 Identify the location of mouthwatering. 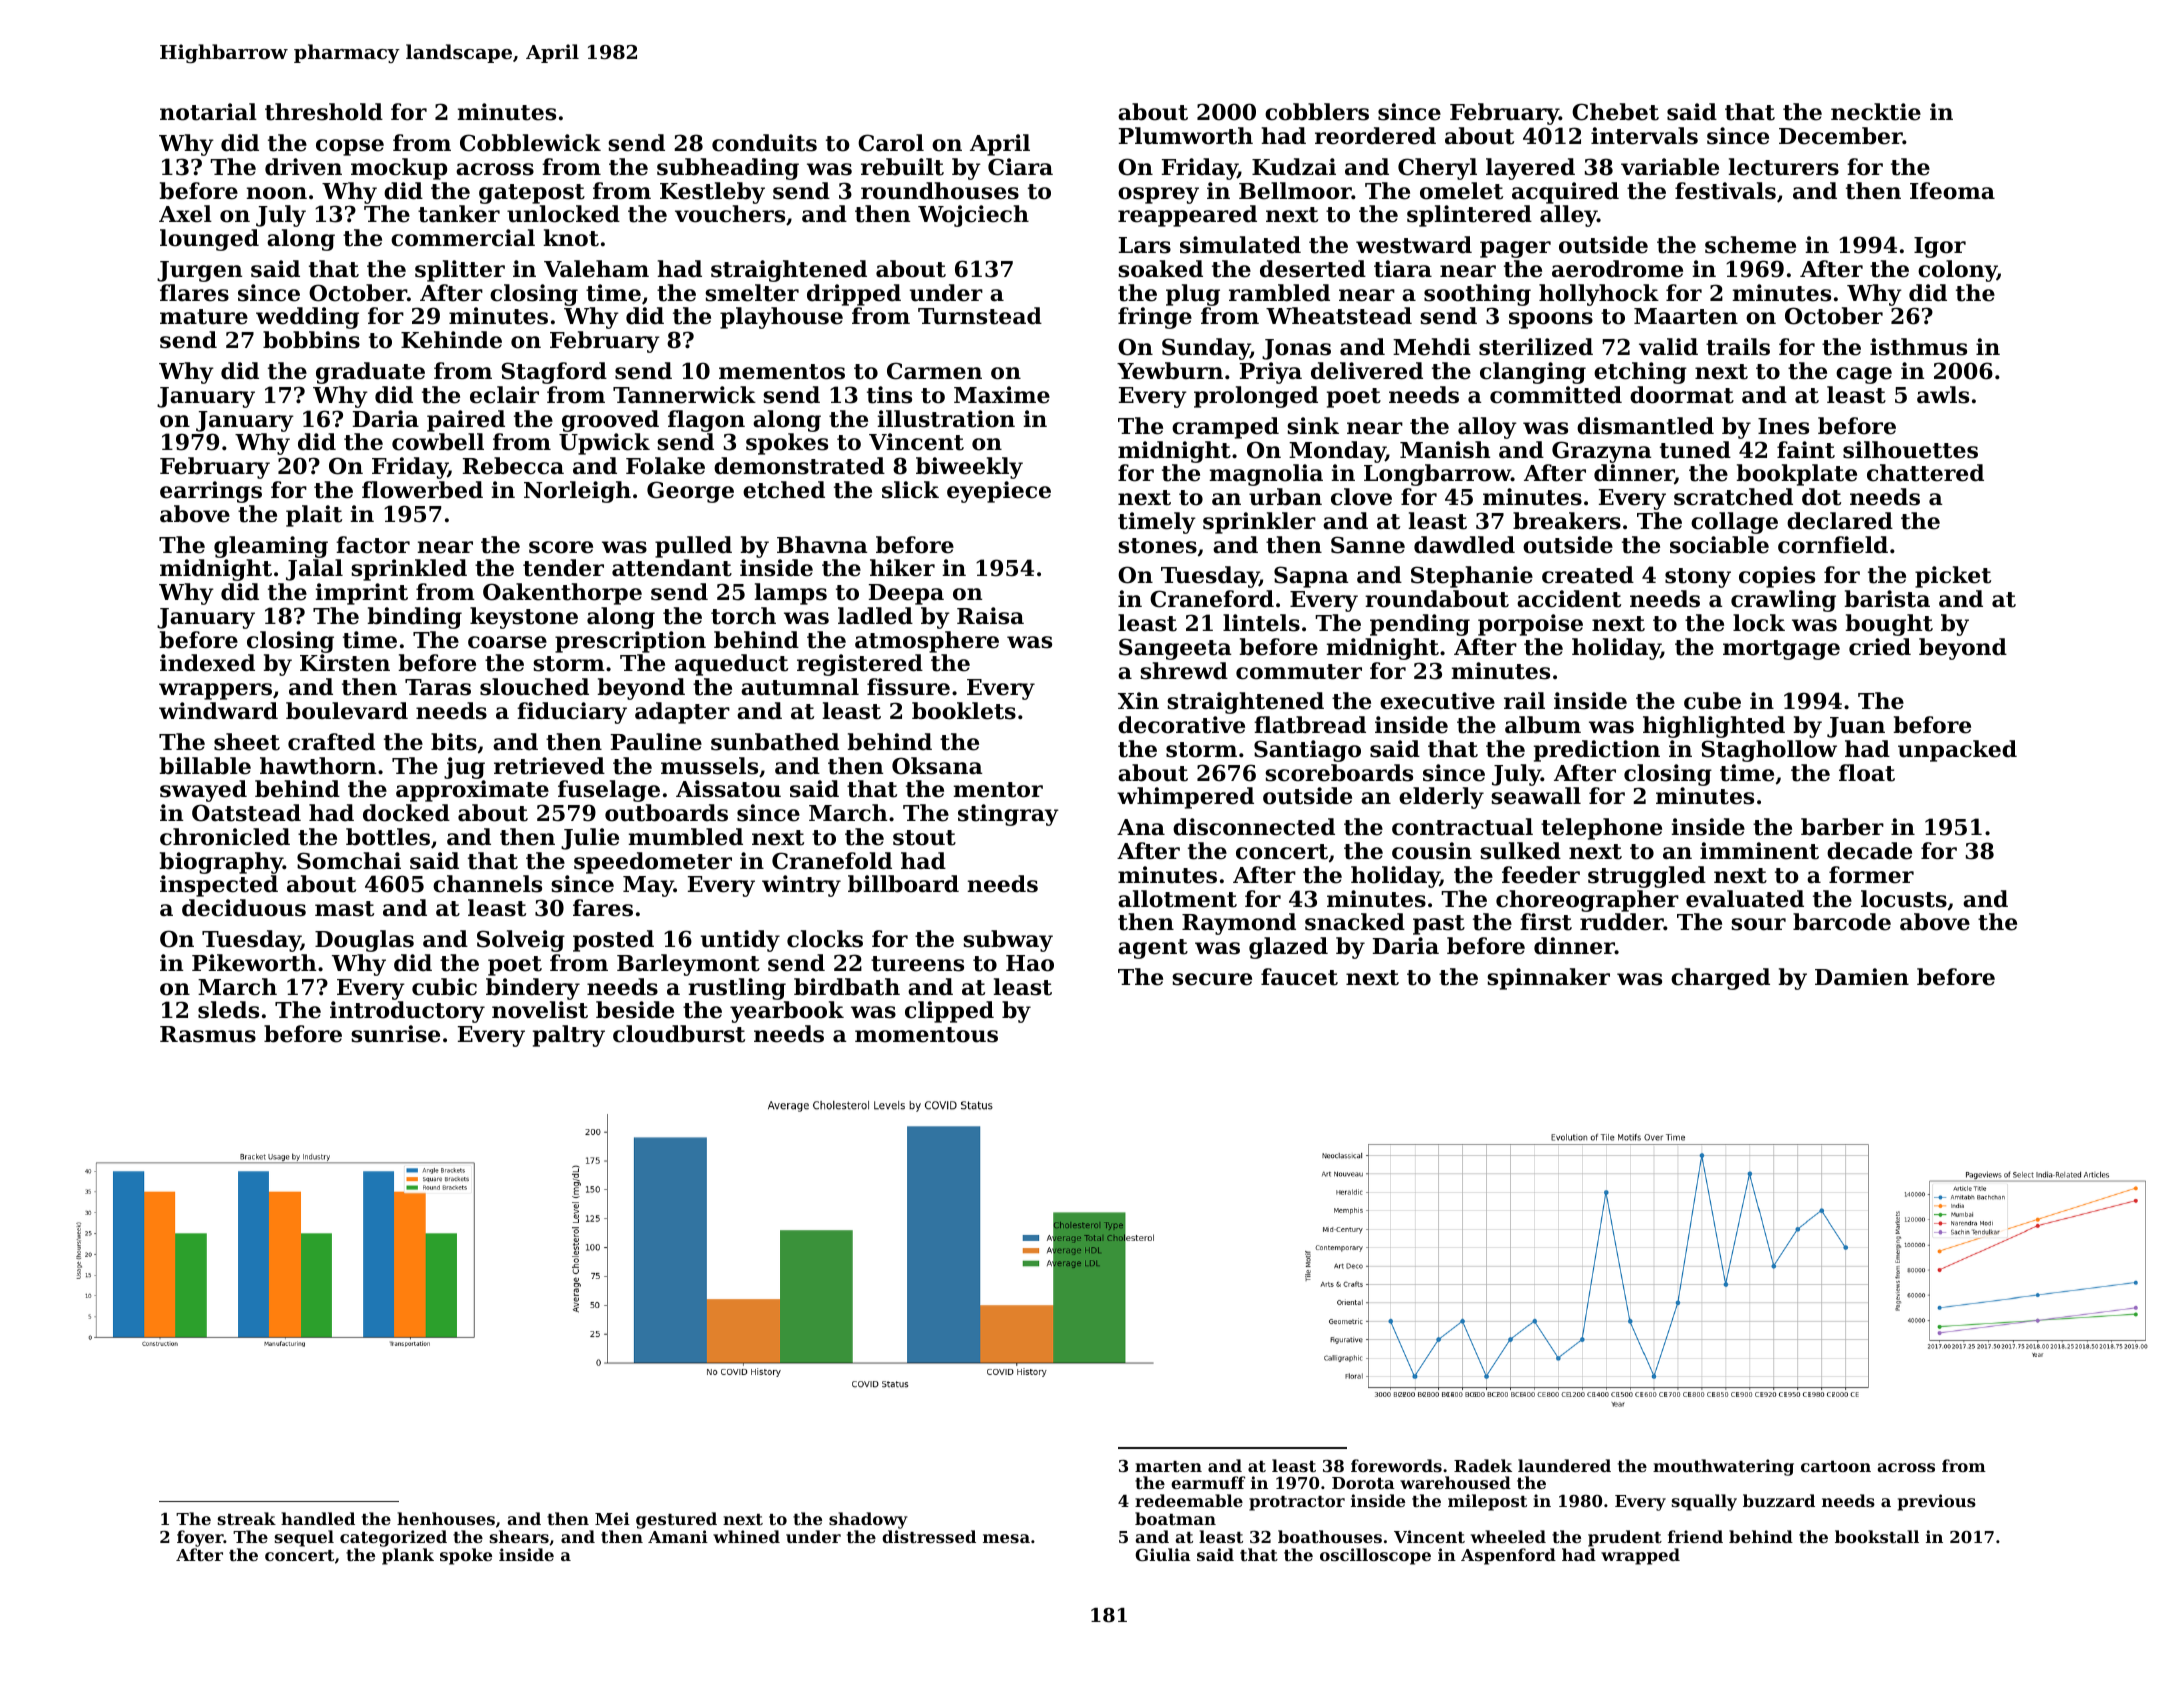
(1723, 1467).
